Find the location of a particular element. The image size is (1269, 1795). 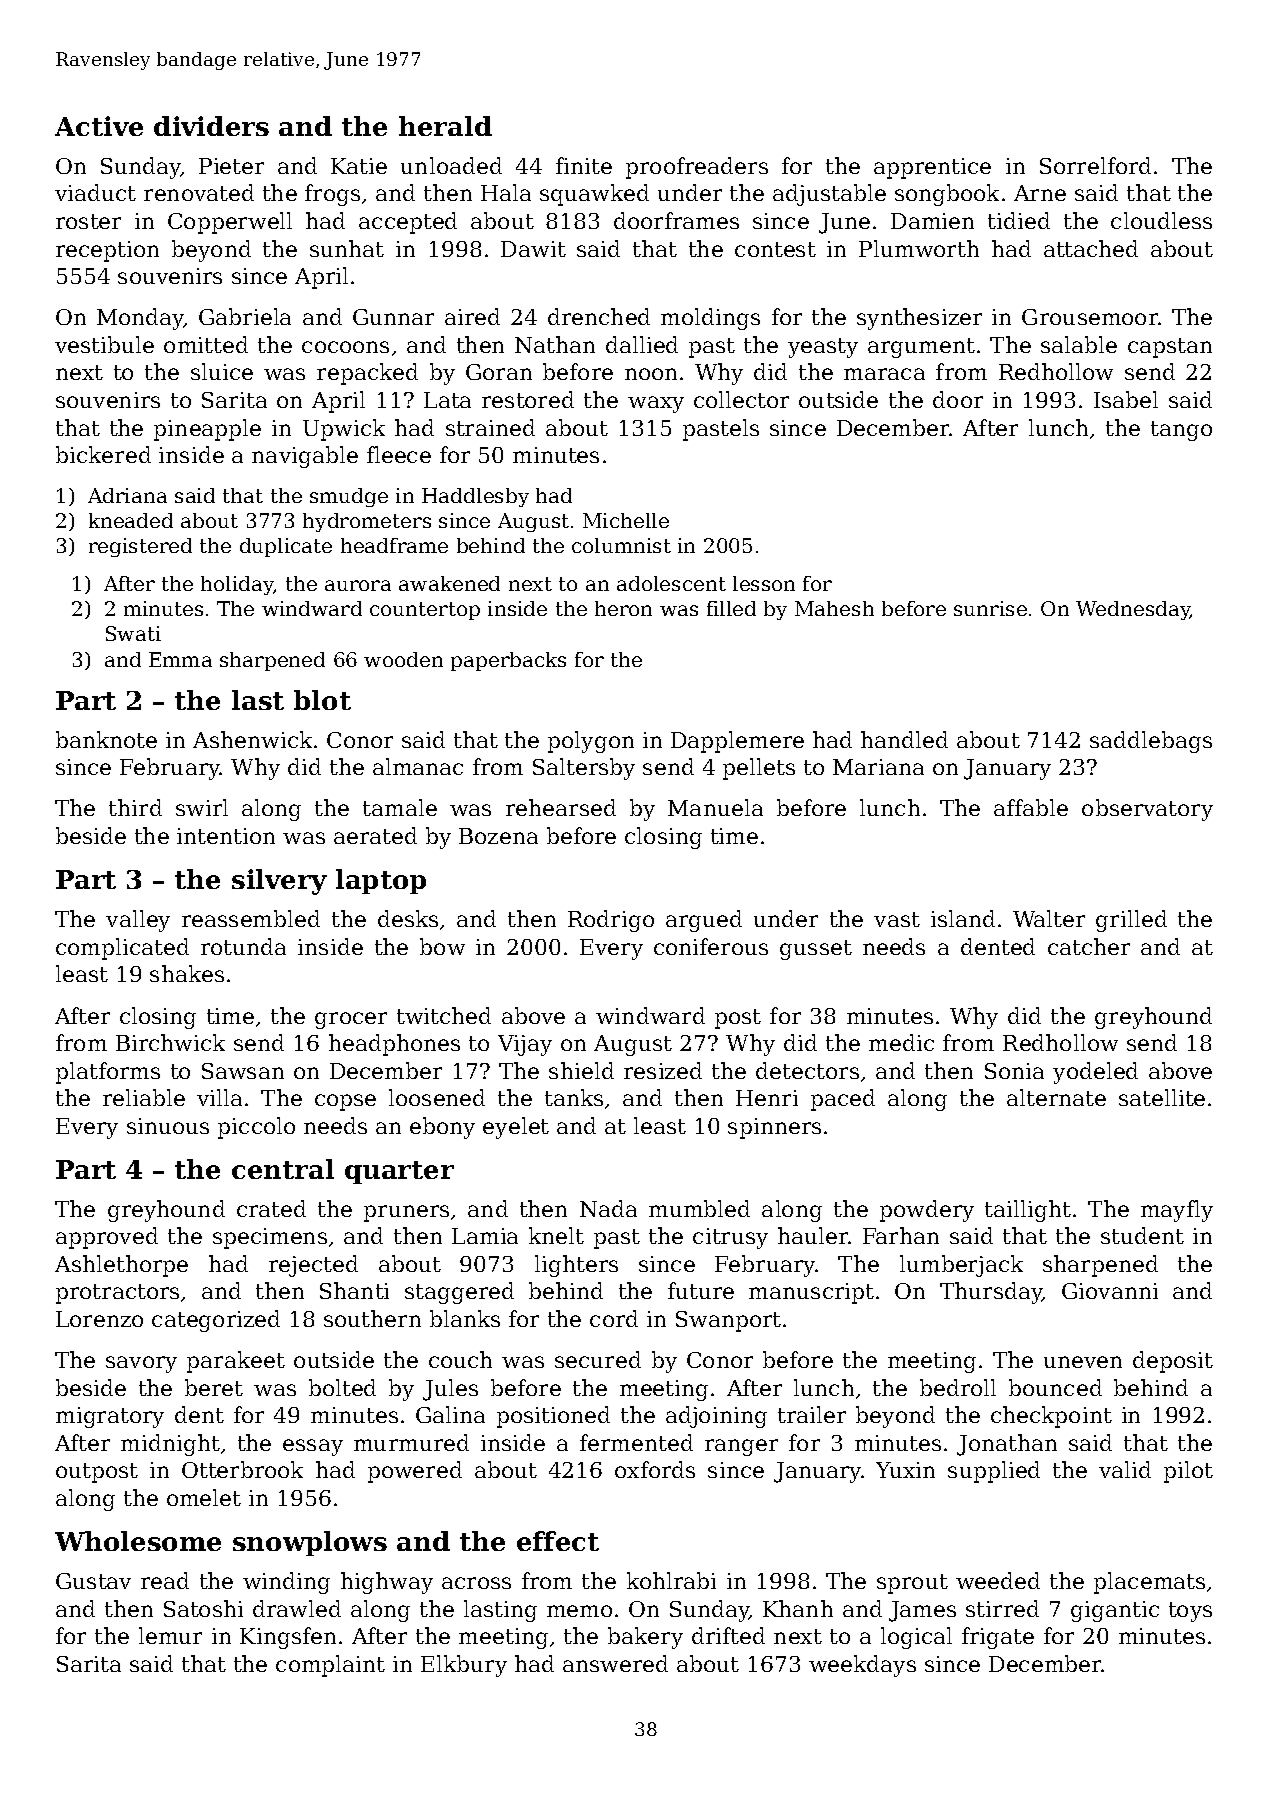

Sorrelford is located at coordinates (1095, 165).
